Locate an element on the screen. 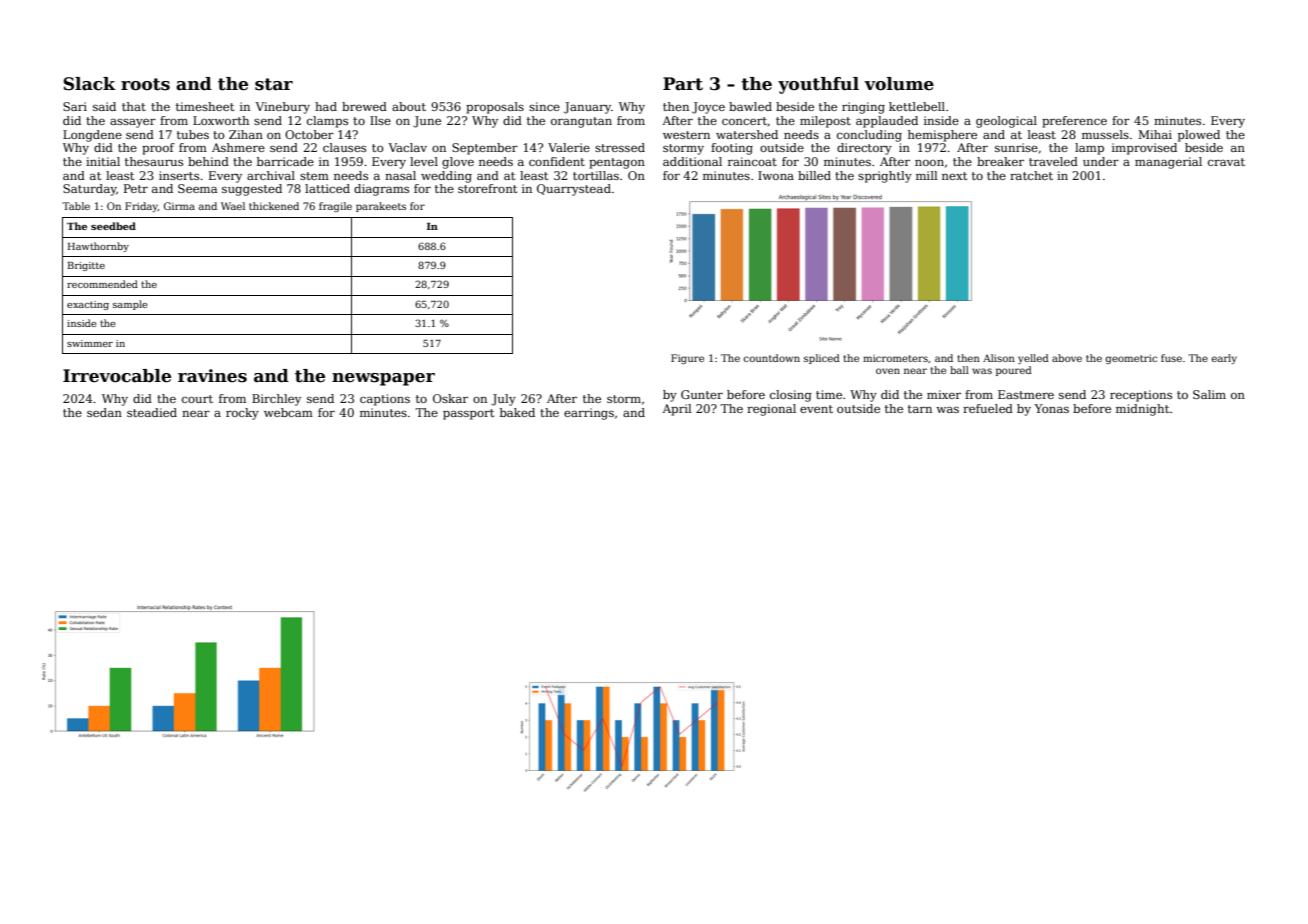  Slack is located at coordinates (89, 84).
